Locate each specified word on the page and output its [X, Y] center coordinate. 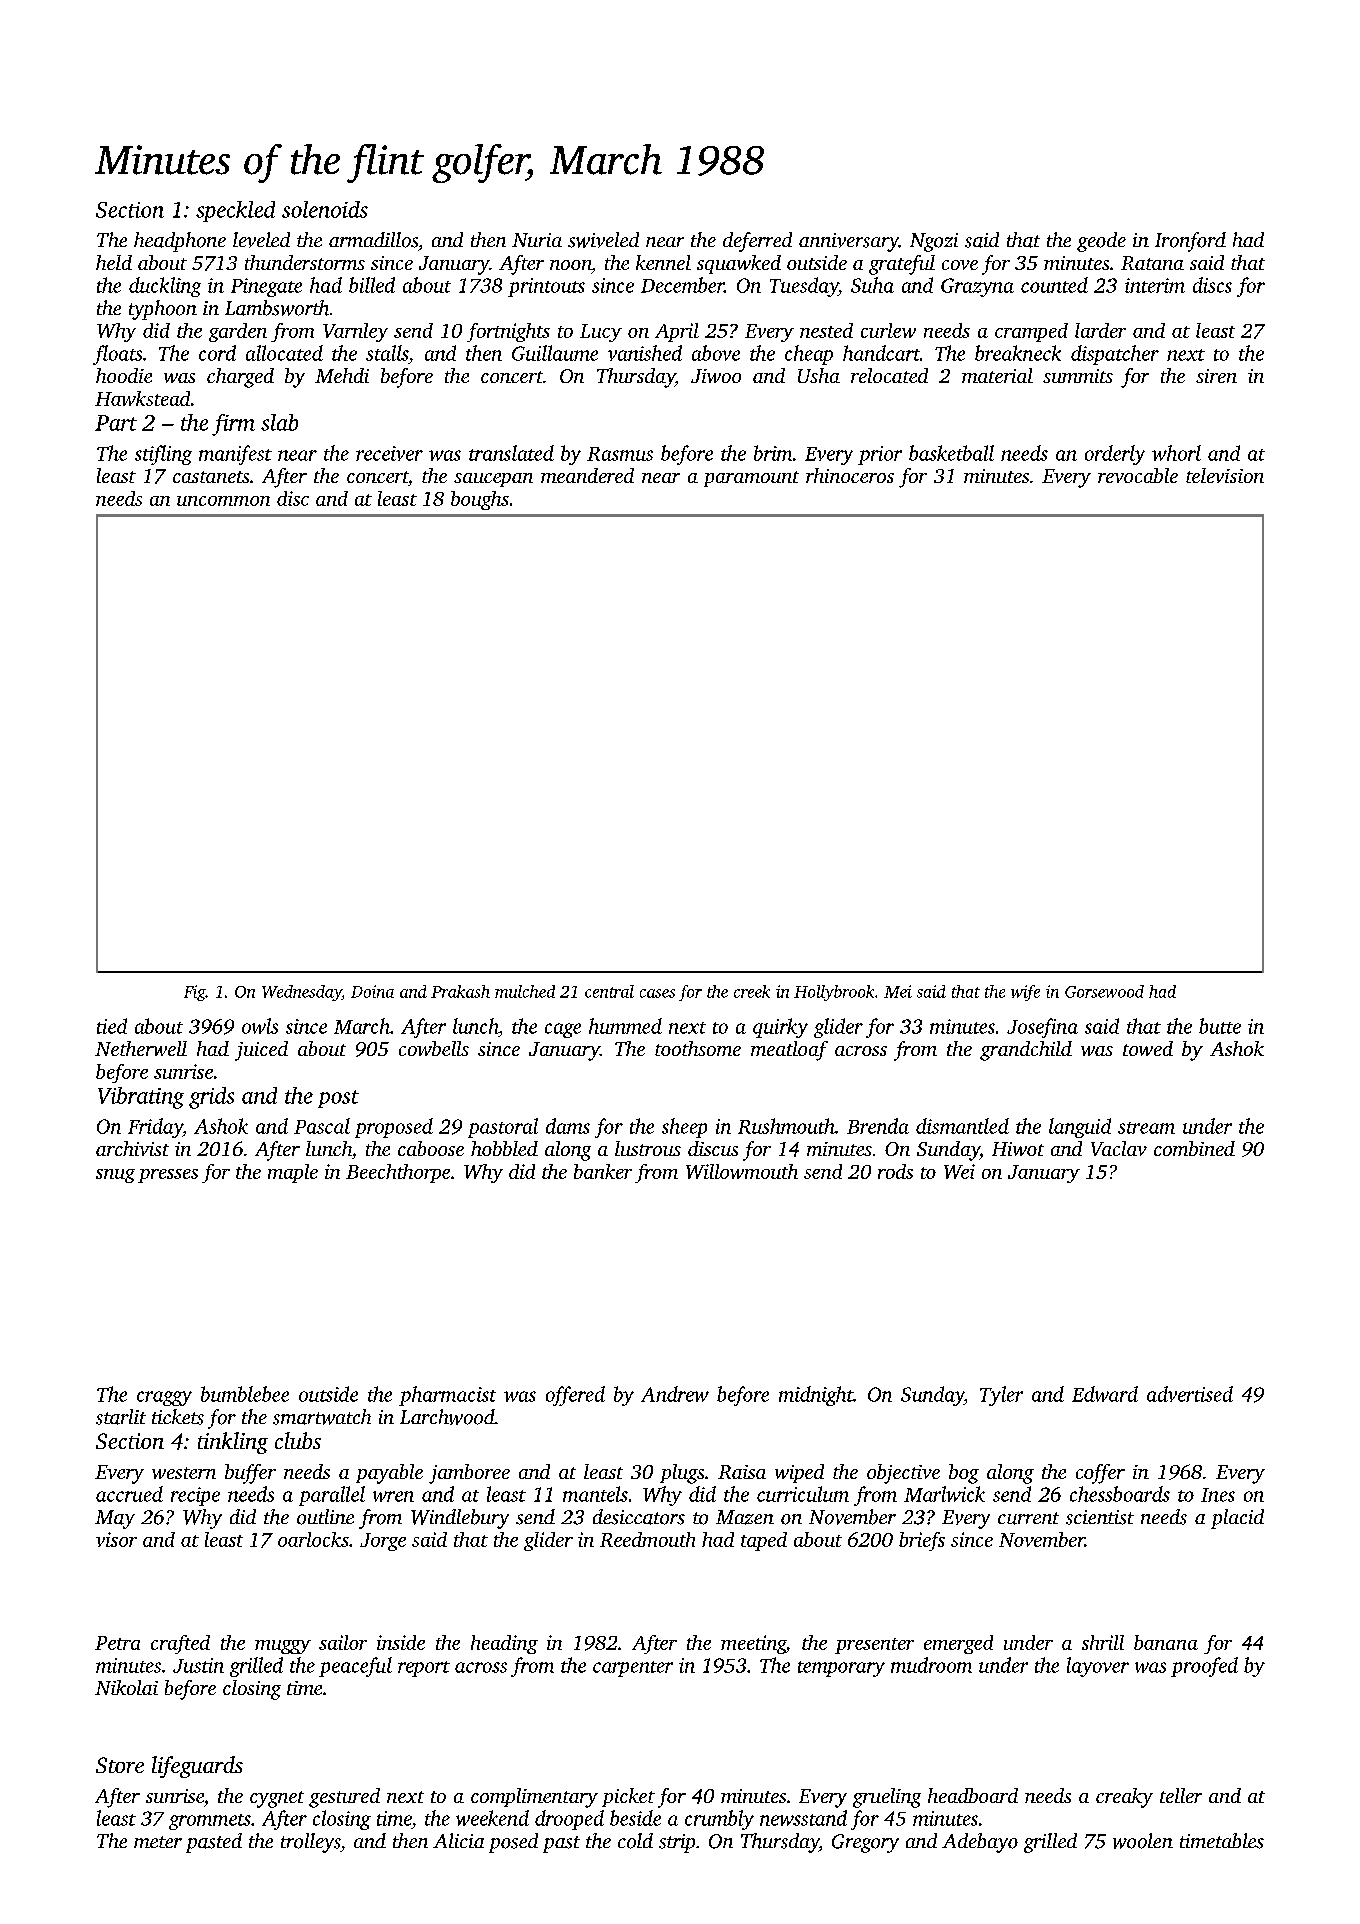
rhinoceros [850, 475]
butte [1220, 1026]
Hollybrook [834, 993]
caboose [431, 1148]
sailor [343, 1642]
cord [217, 353]
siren [1216, 376]
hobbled [504, 1148]
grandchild [1026, 1051]
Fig [195, 993]
